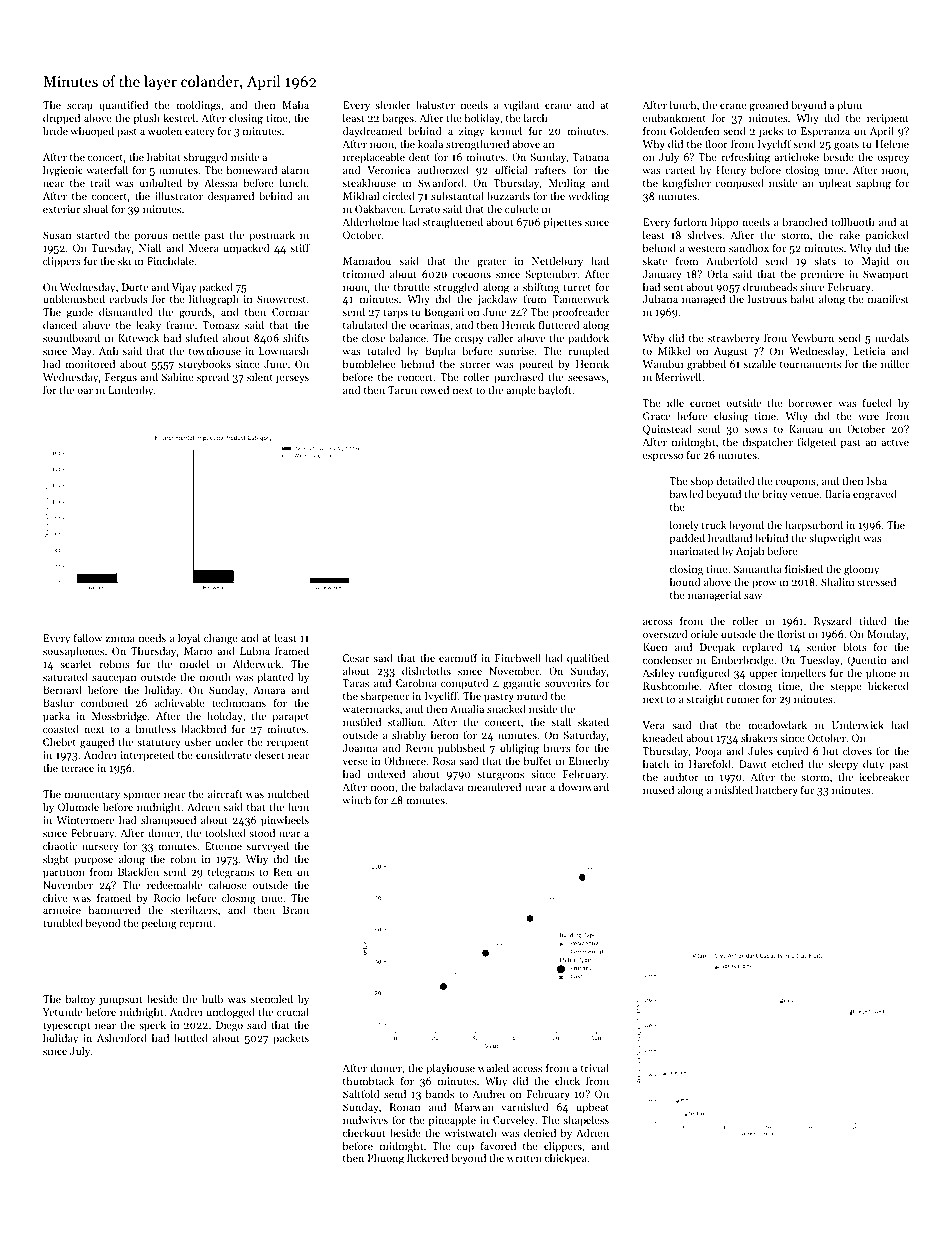 The image size is (952, 1233). I want to click on slender, so click(393, 104).
